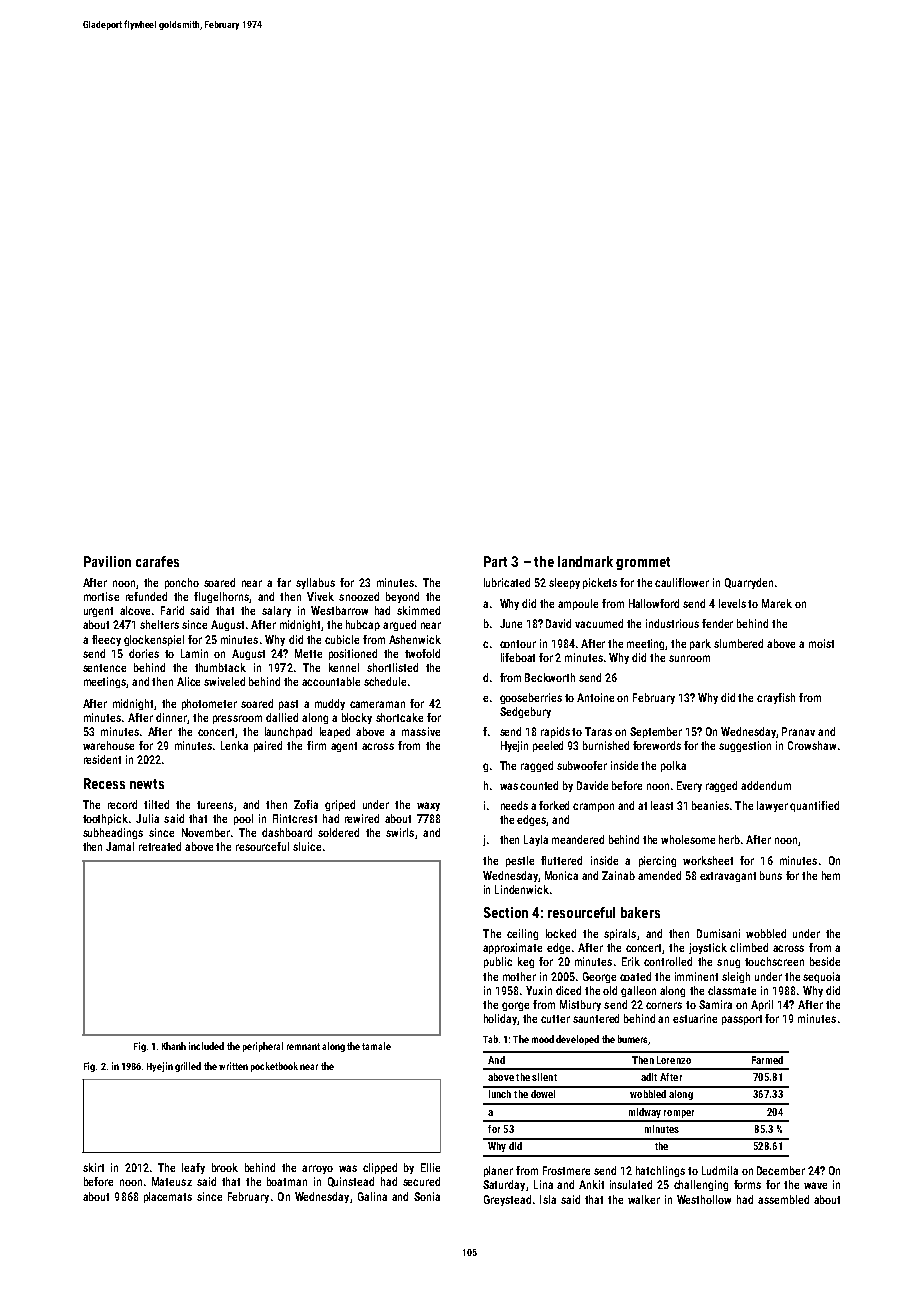  I want to click on moist, so click(821, 643).
